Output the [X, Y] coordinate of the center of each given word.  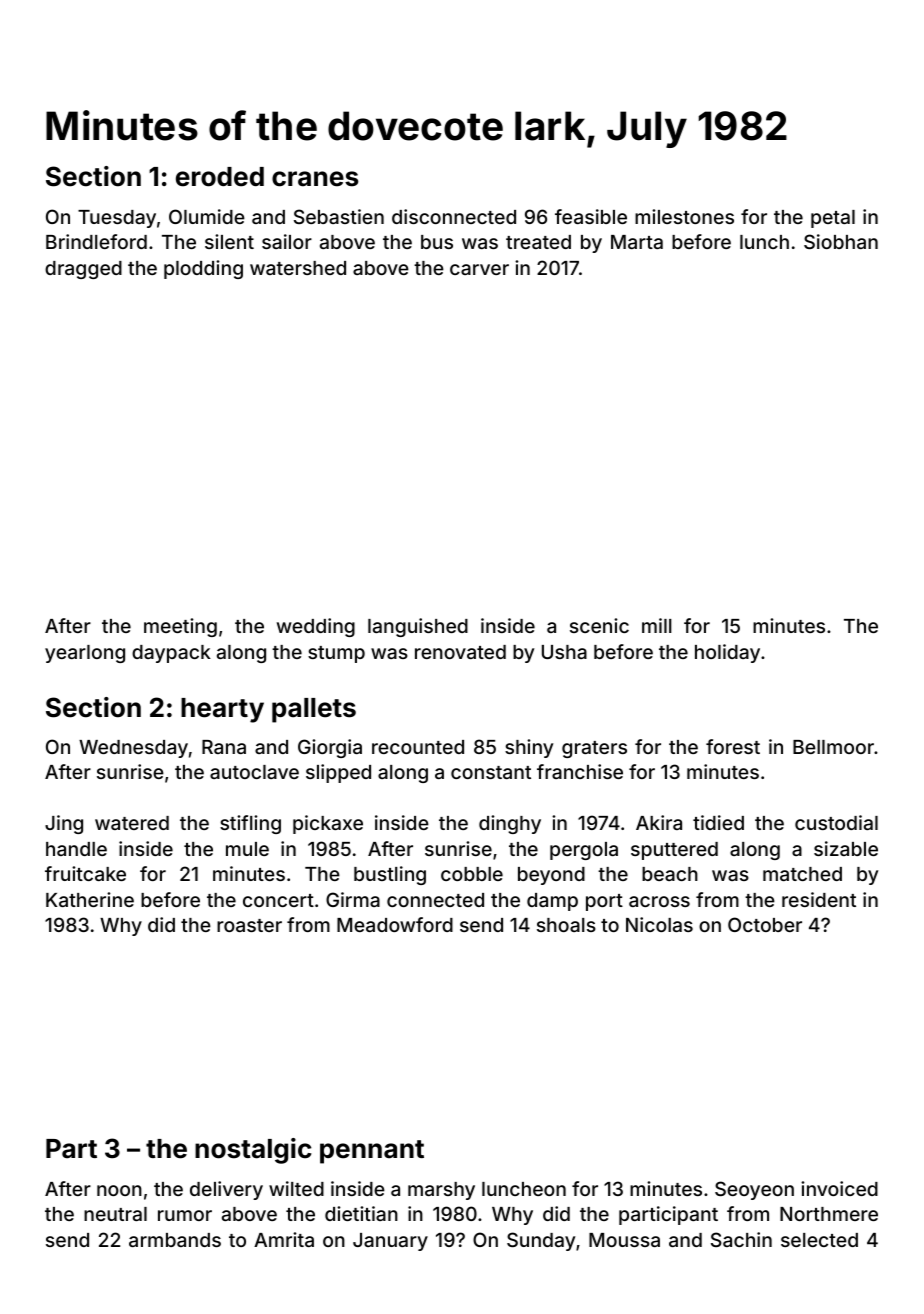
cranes [315, 179]
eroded [220, 177]
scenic [599, 625]
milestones [684, 216]
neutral [115, 1214]
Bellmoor [833, 747]
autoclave [254, 772]
